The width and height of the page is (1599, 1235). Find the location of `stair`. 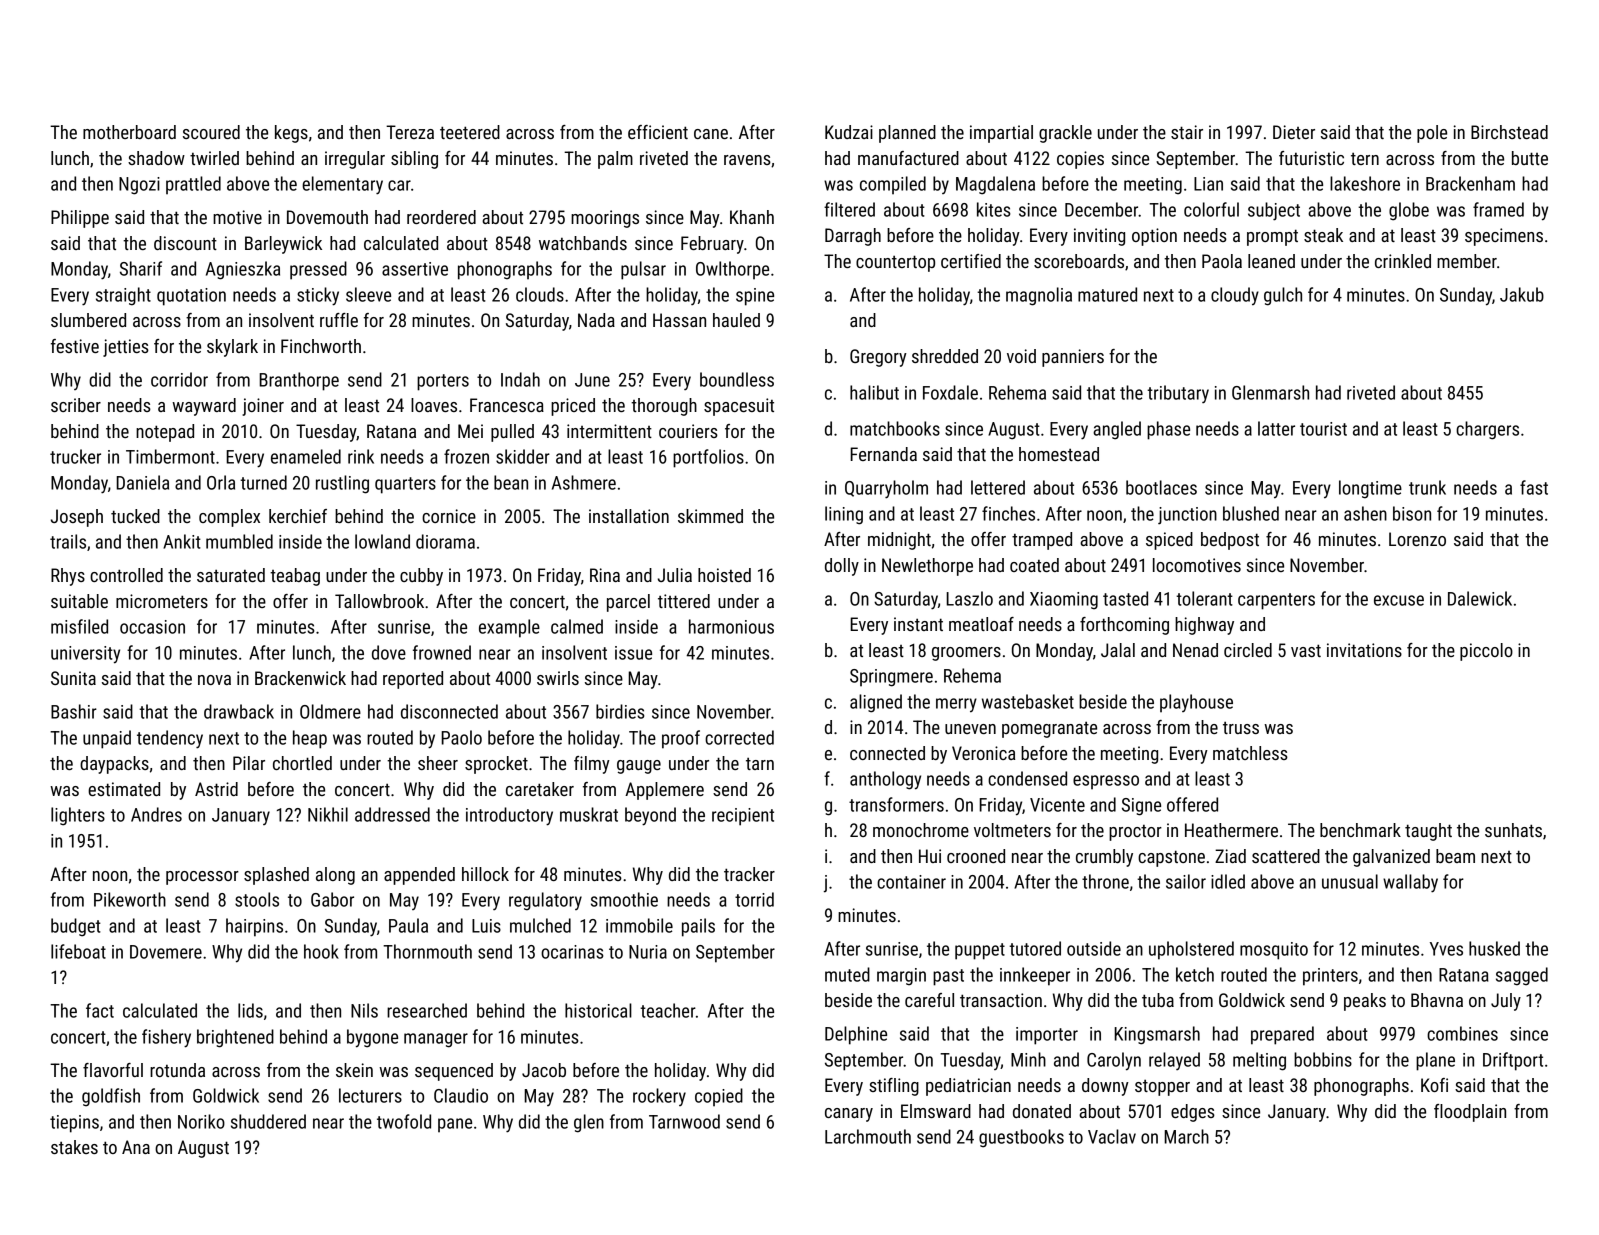

stair is located at coordinates (1187, 132).
